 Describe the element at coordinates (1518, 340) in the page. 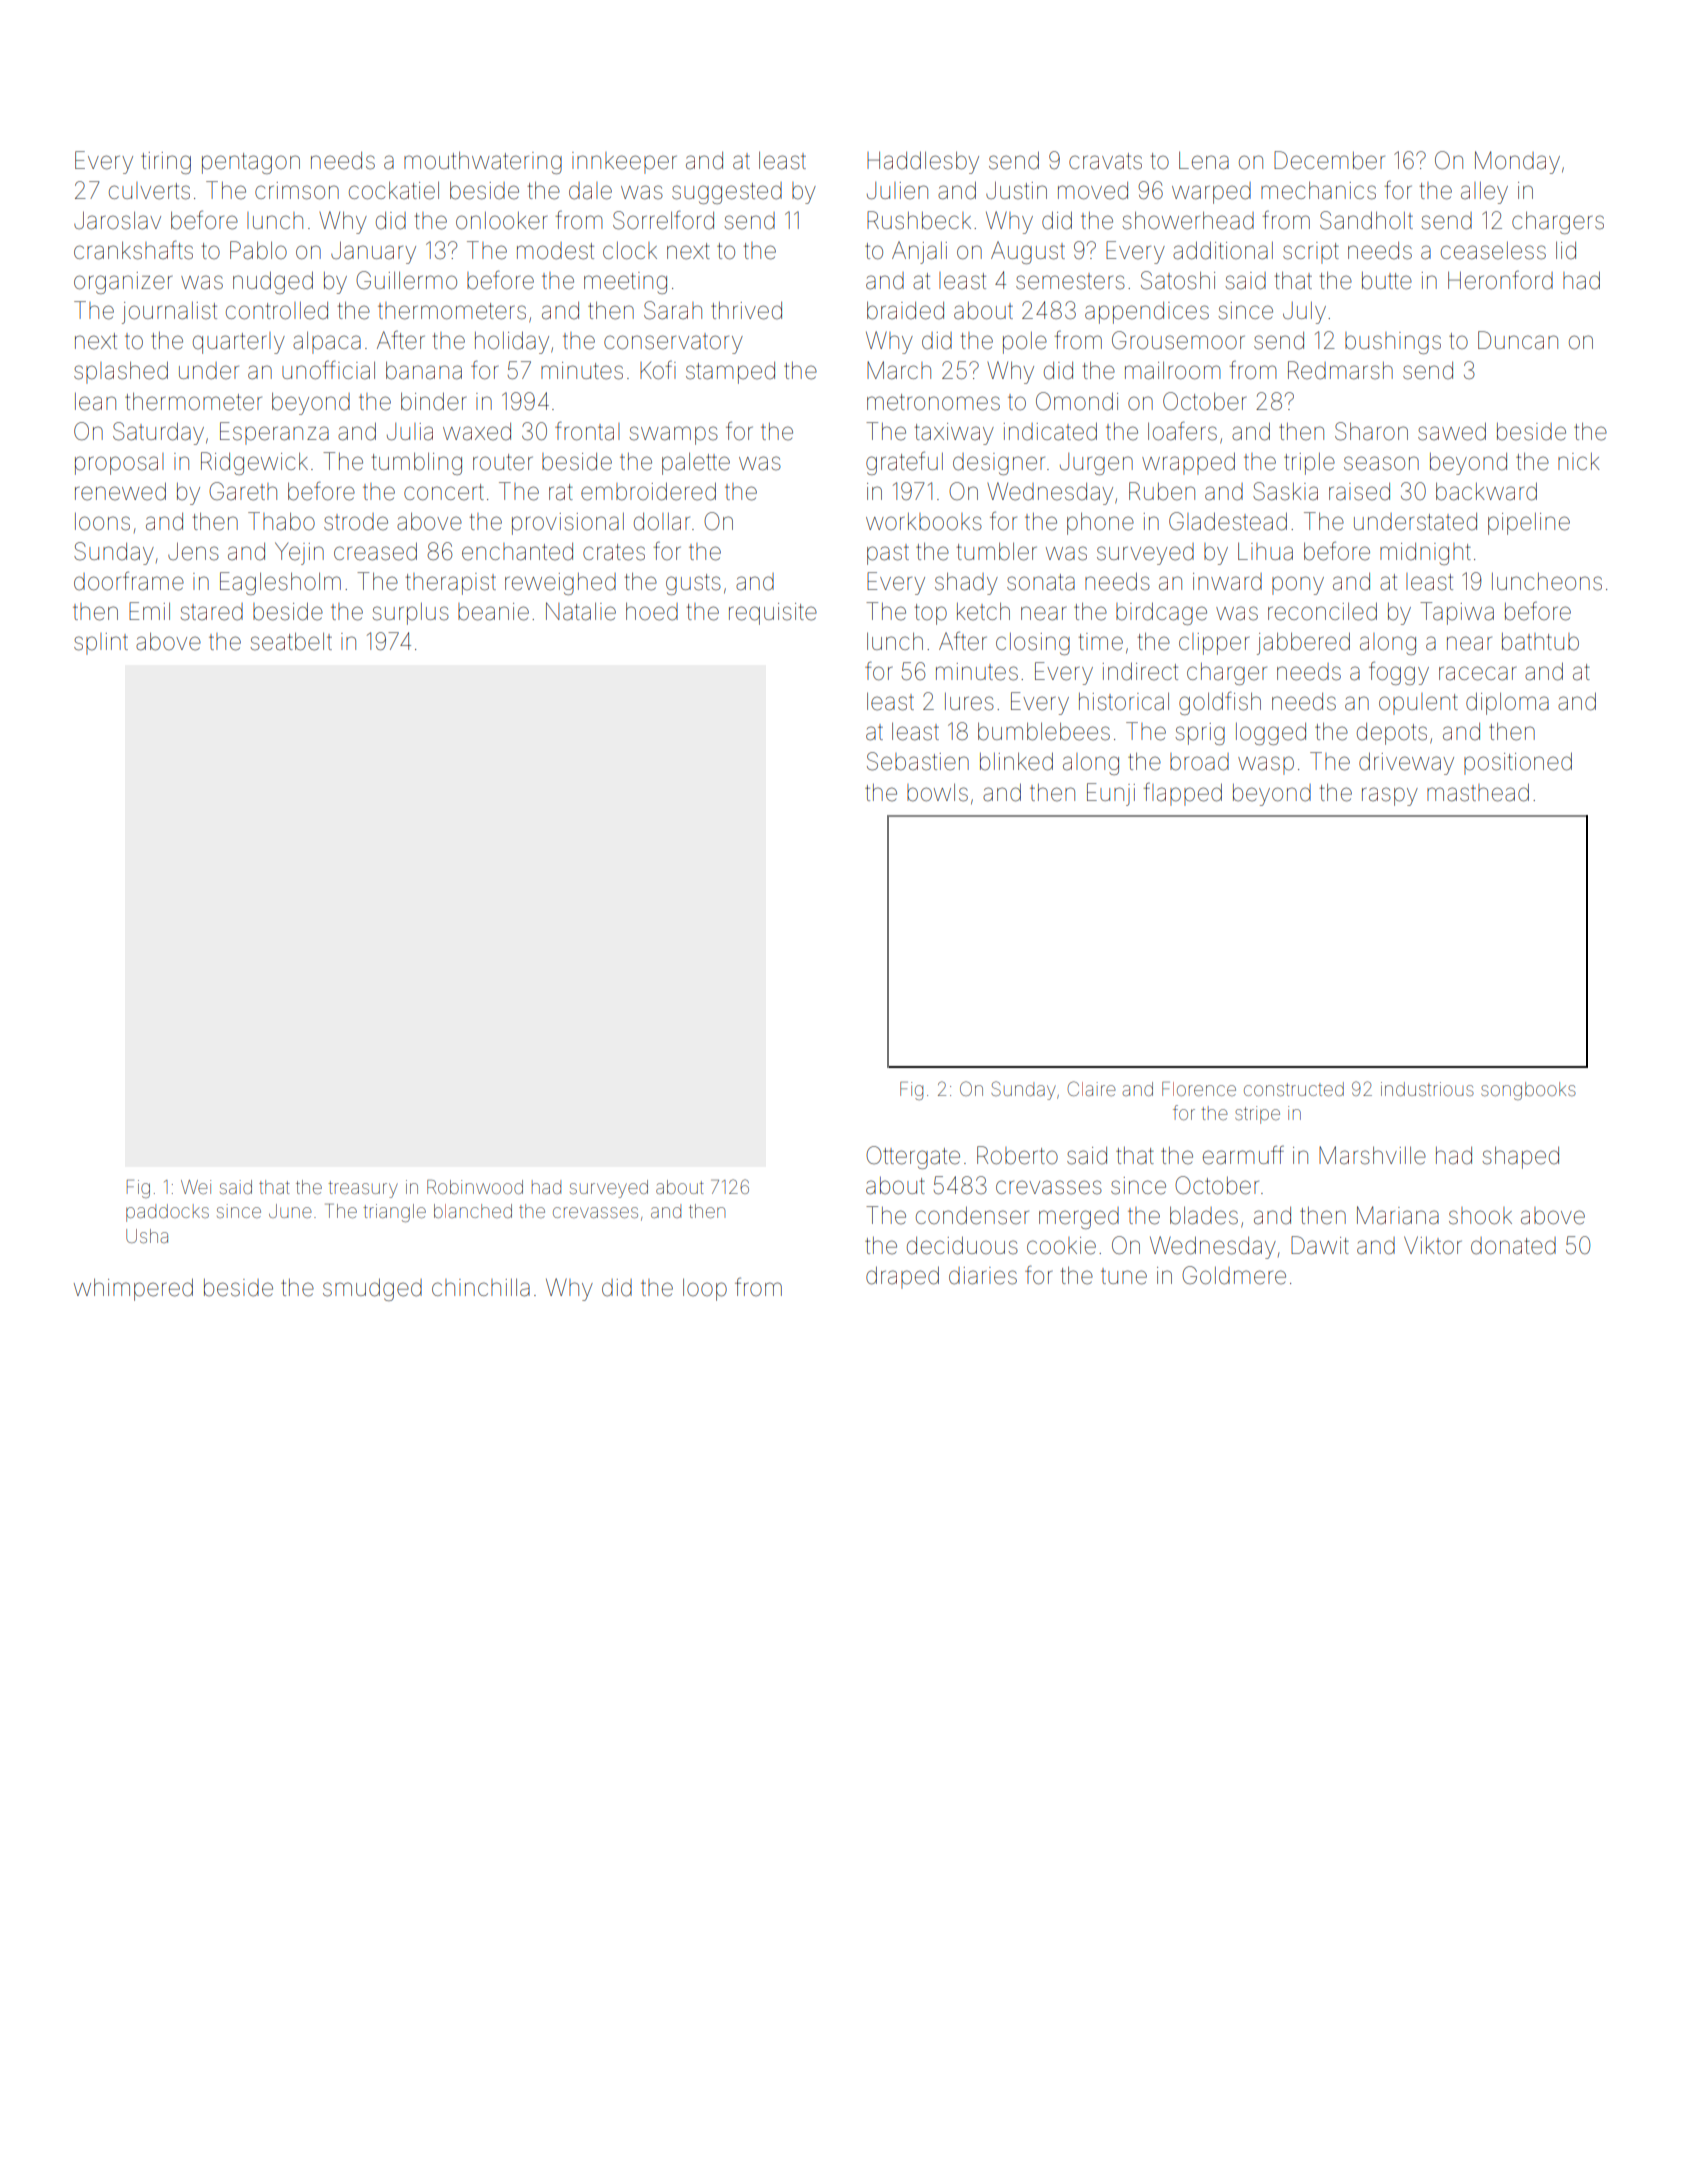

I see `Duncan` at that location.
